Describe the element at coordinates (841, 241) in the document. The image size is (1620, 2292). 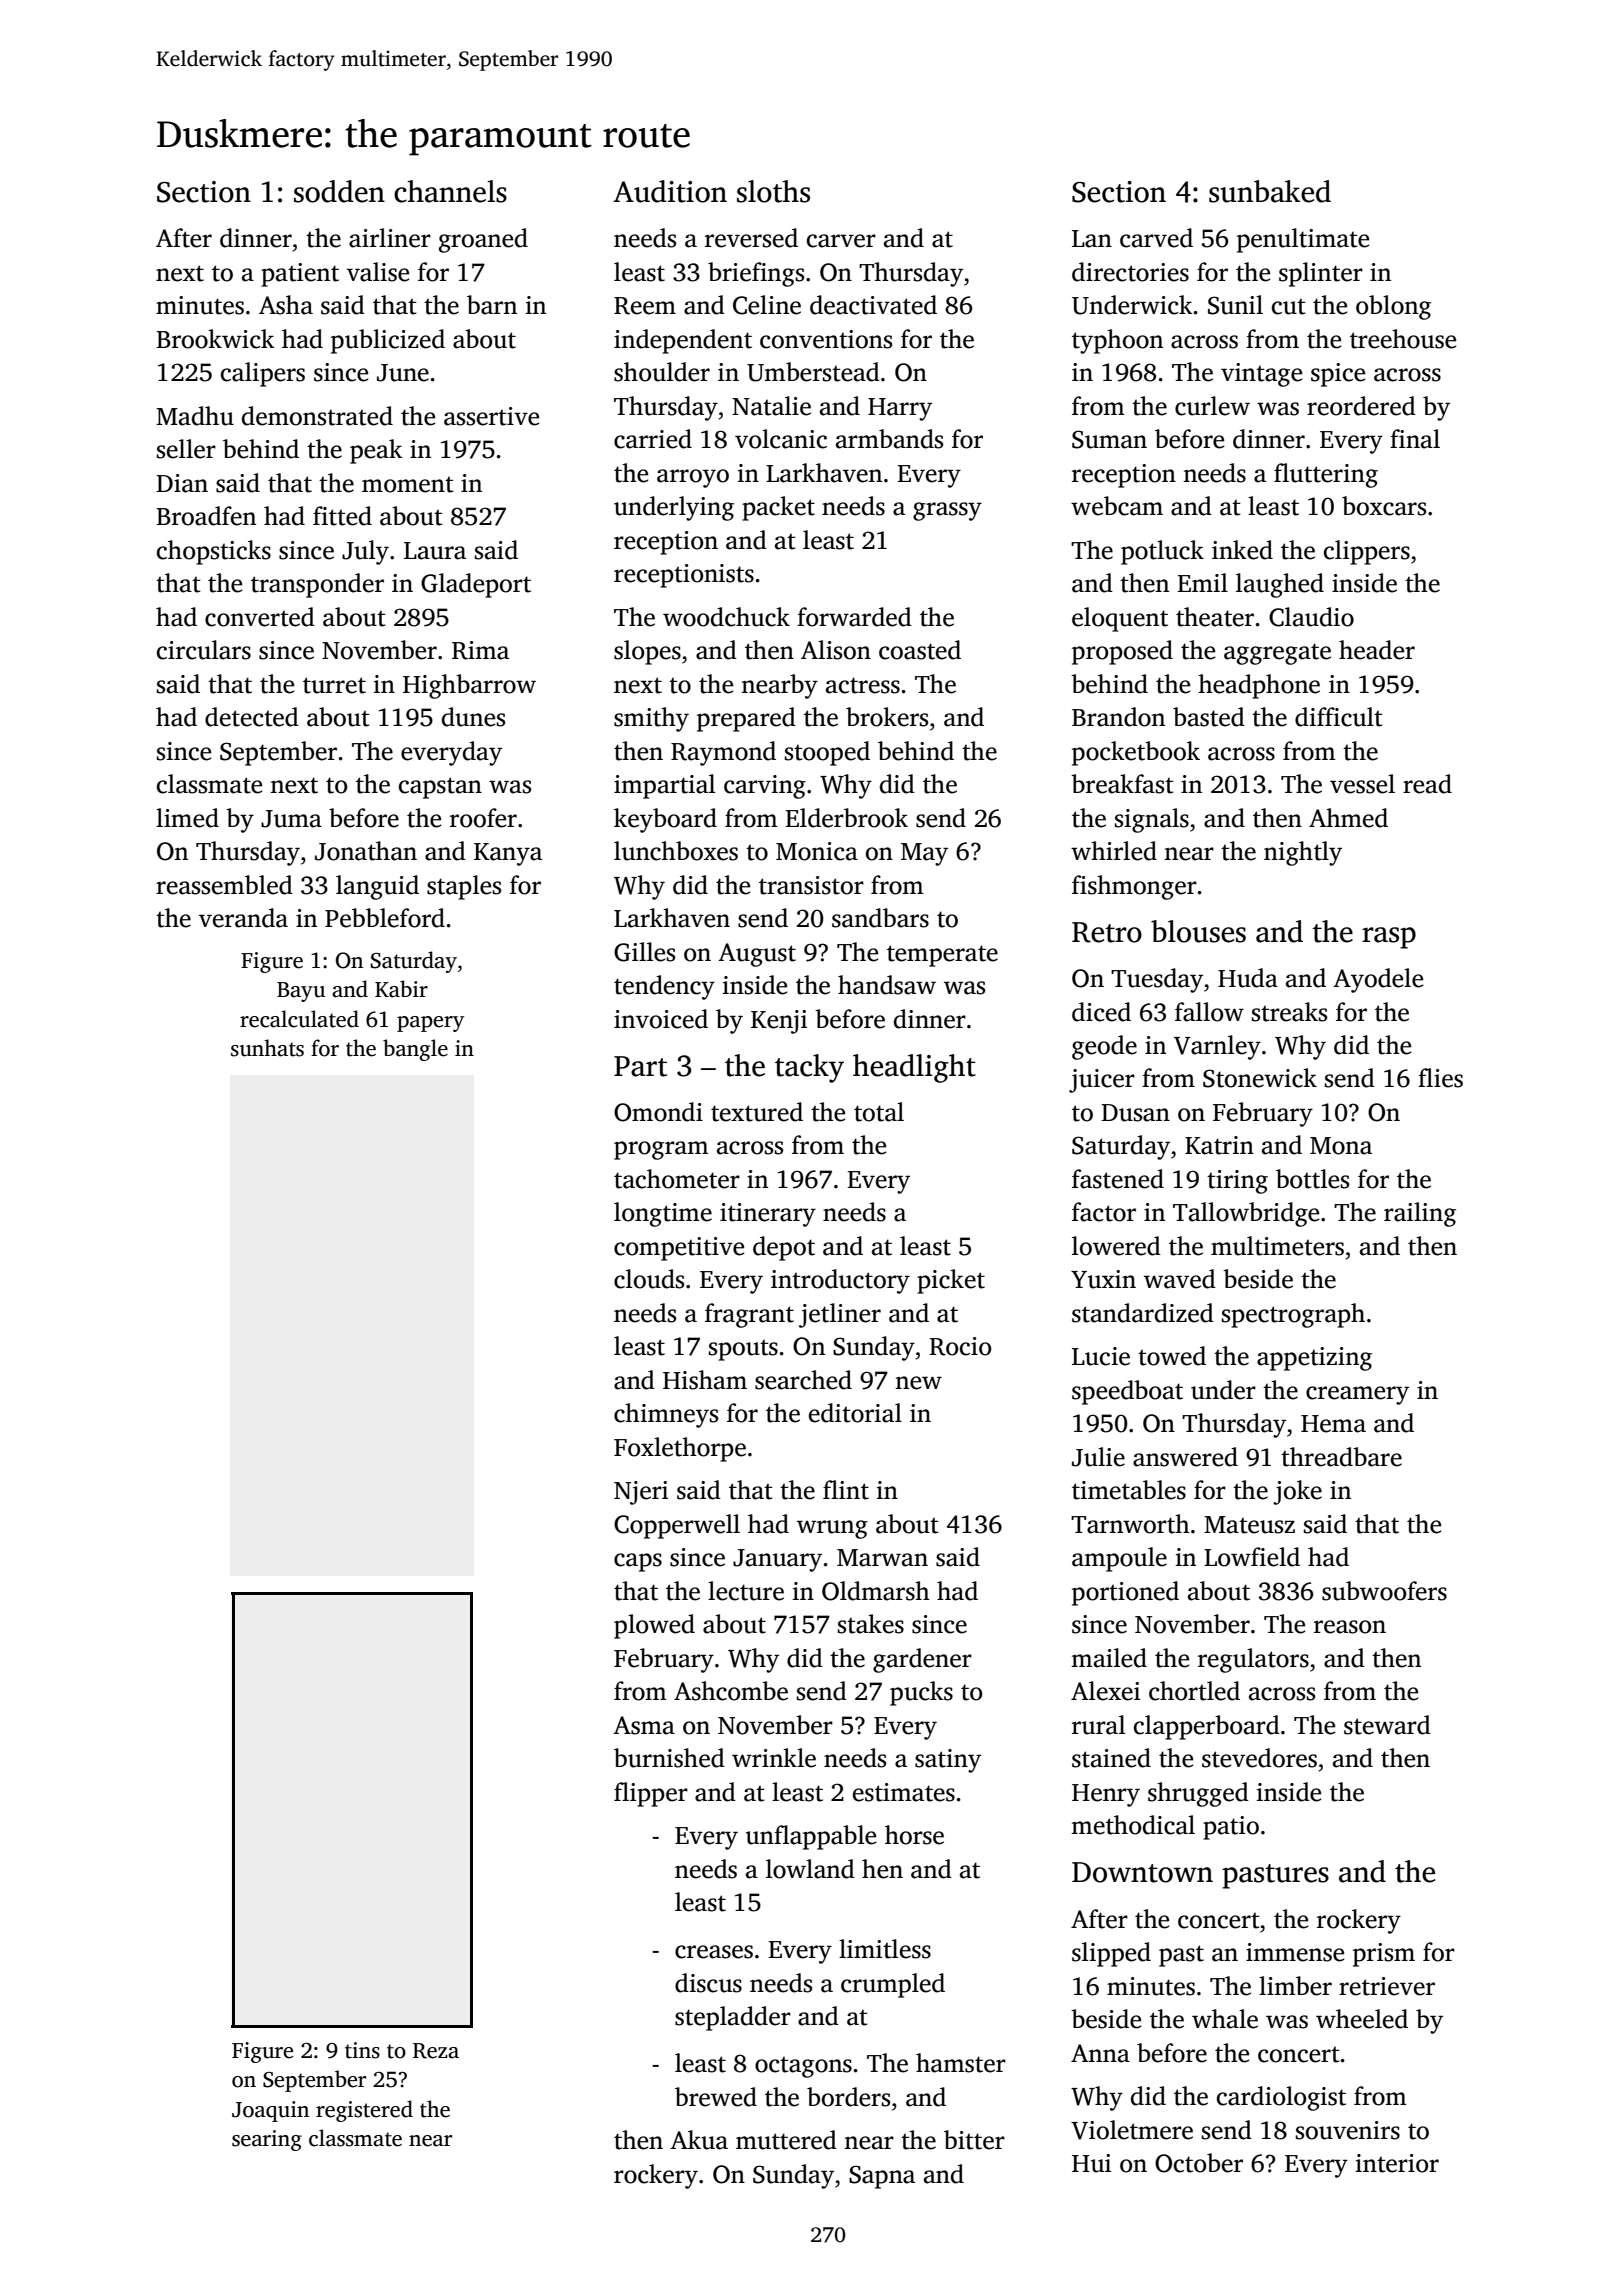
I see `carver` at that location.
